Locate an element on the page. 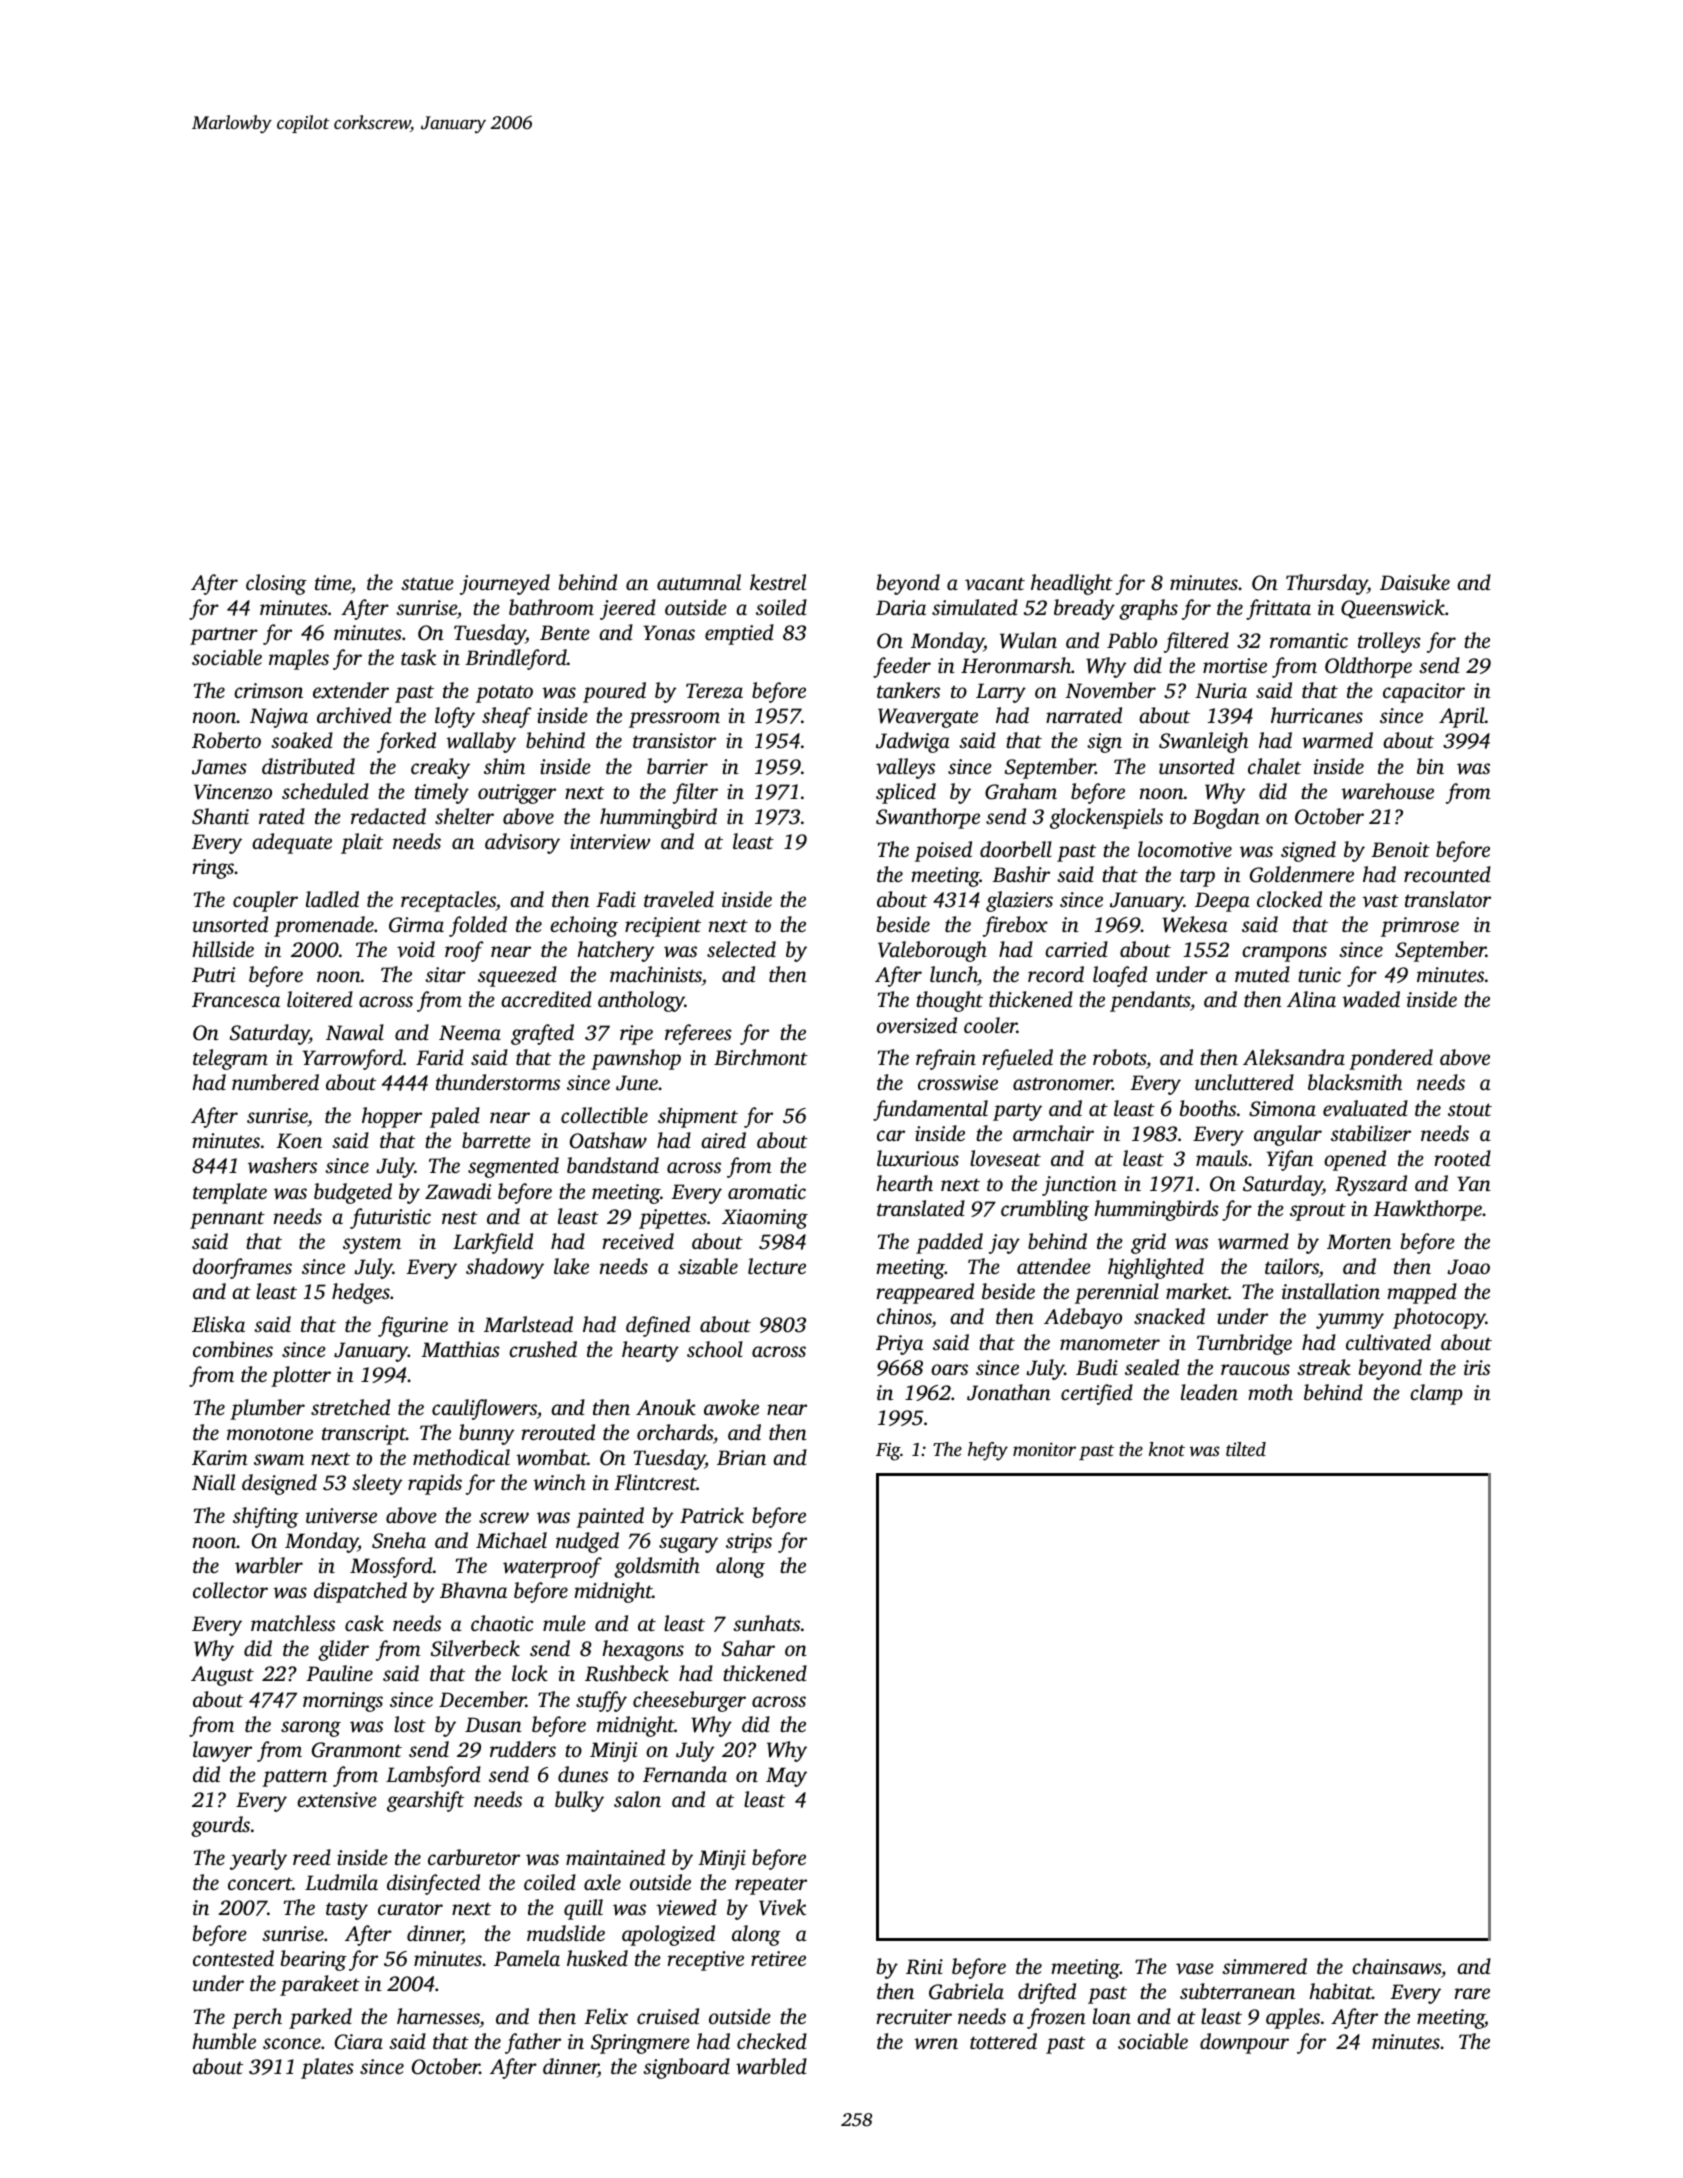  August is located at coordinates (222, 1676).
